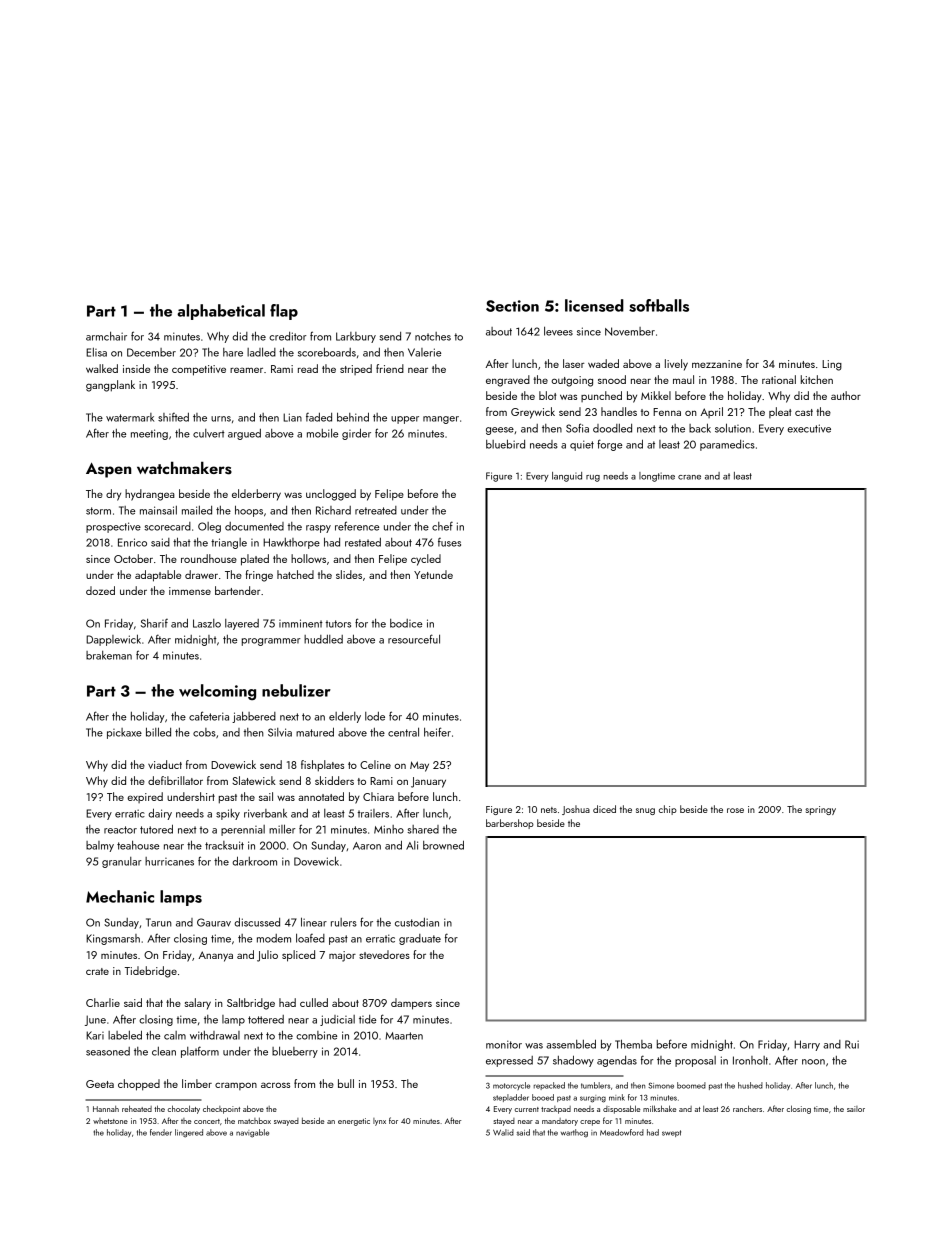  Describe the element at coordinates (224, 845) in the screenshot. I see `tracksuit` at that location.
